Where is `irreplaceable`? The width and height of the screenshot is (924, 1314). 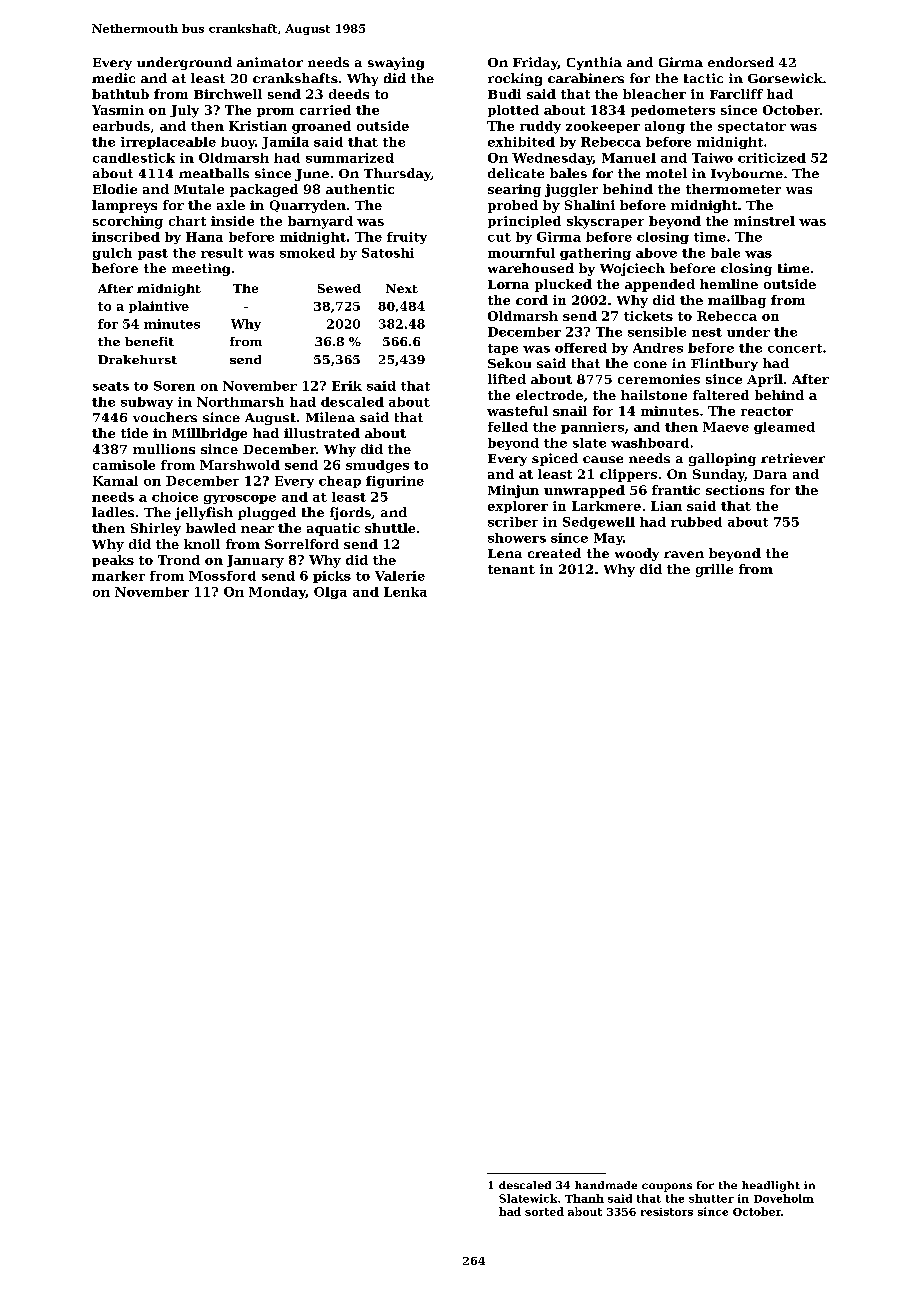
irreplaceable is located at coordinates (168, 143).
